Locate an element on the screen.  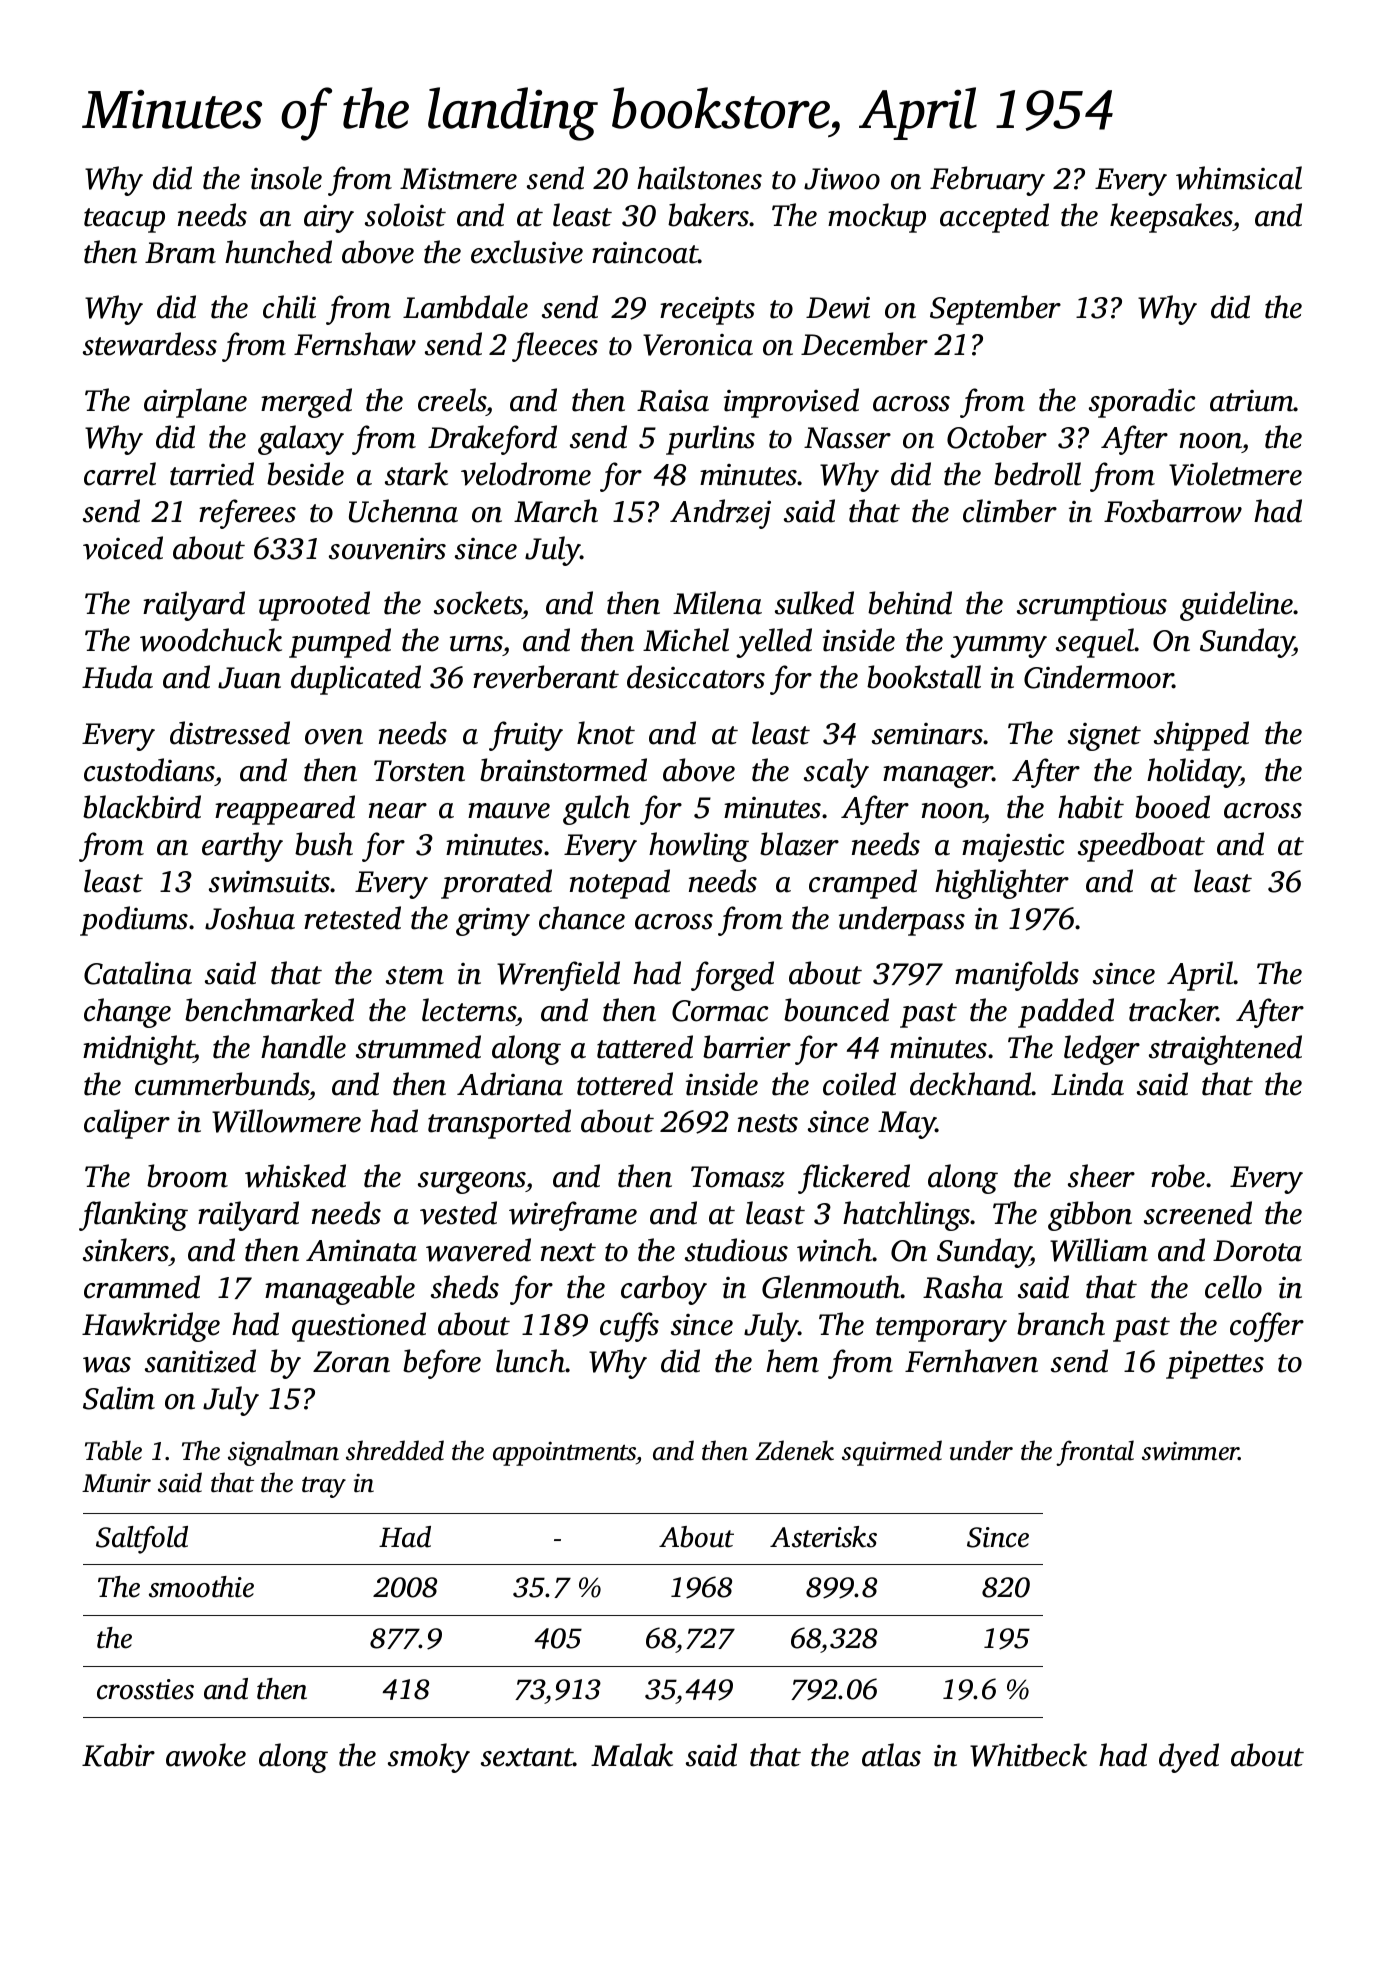
teacup is located at coordinates (124, 220).
